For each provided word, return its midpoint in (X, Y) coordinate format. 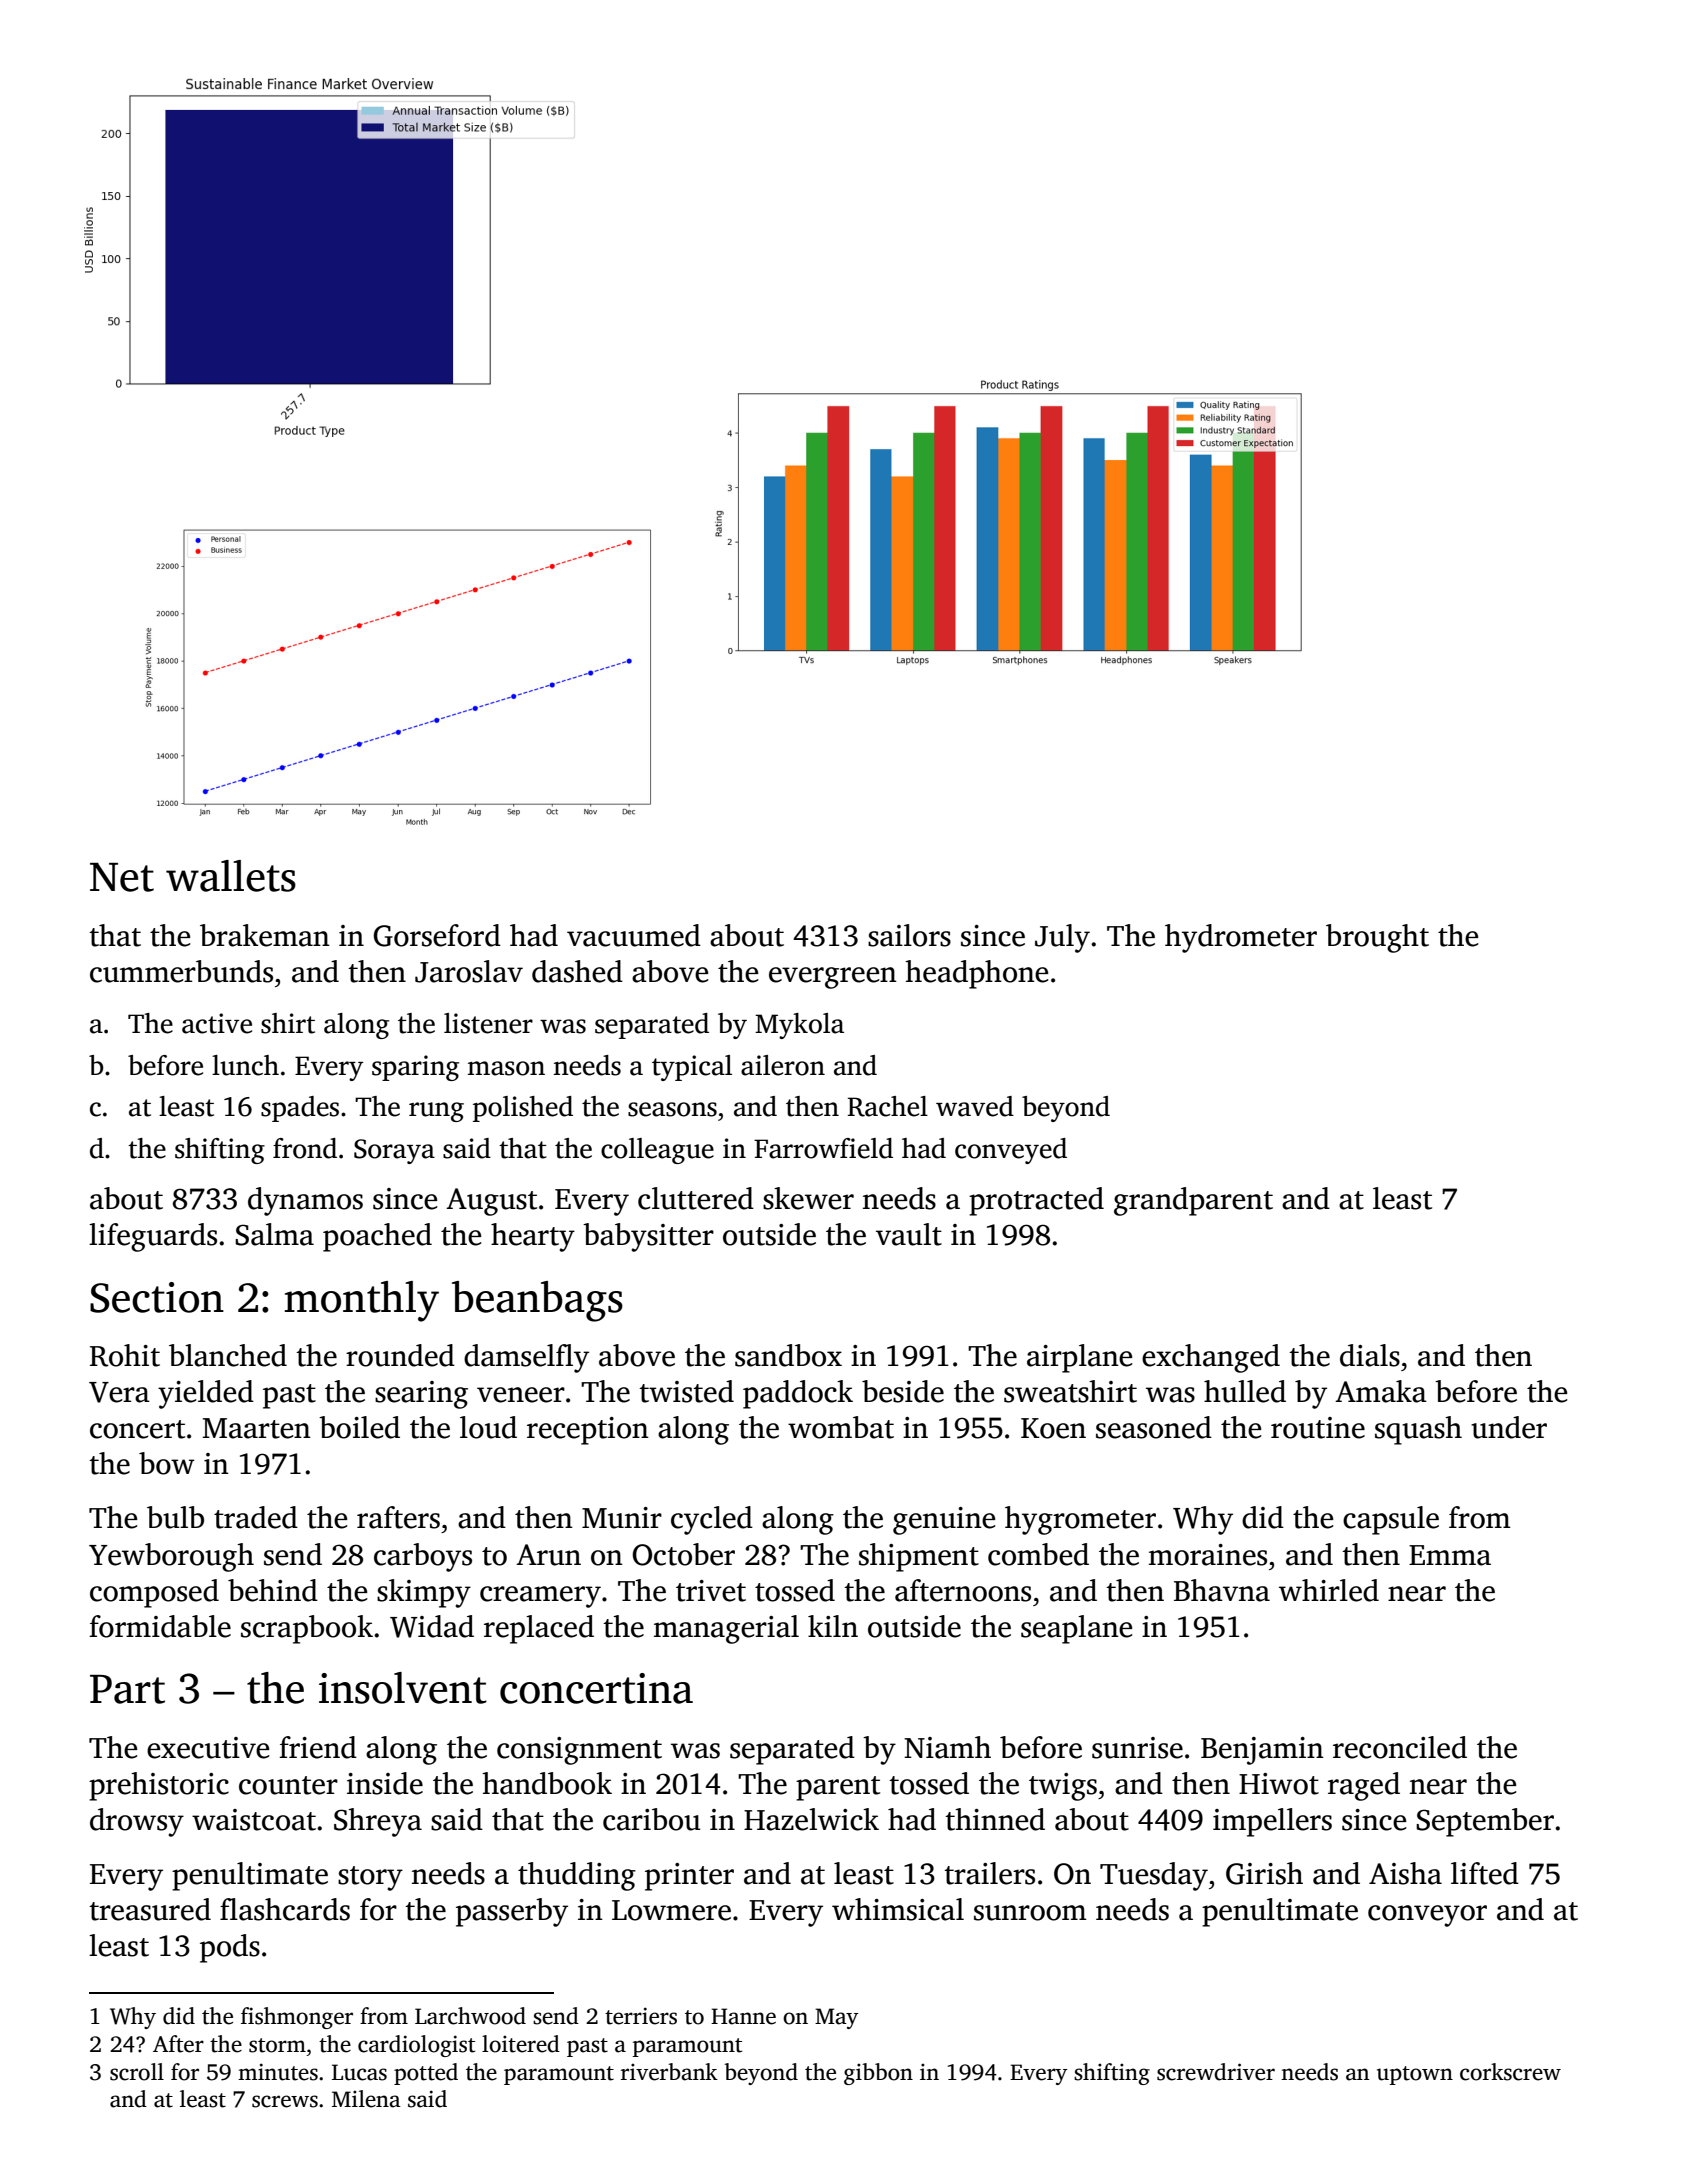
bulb (175, 1517)
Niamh (947, 1747)
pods (230, 1948)
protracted (1036, 1201)
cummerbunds (181, 971)
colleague (657, 1151)
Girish (1264, 1873)
